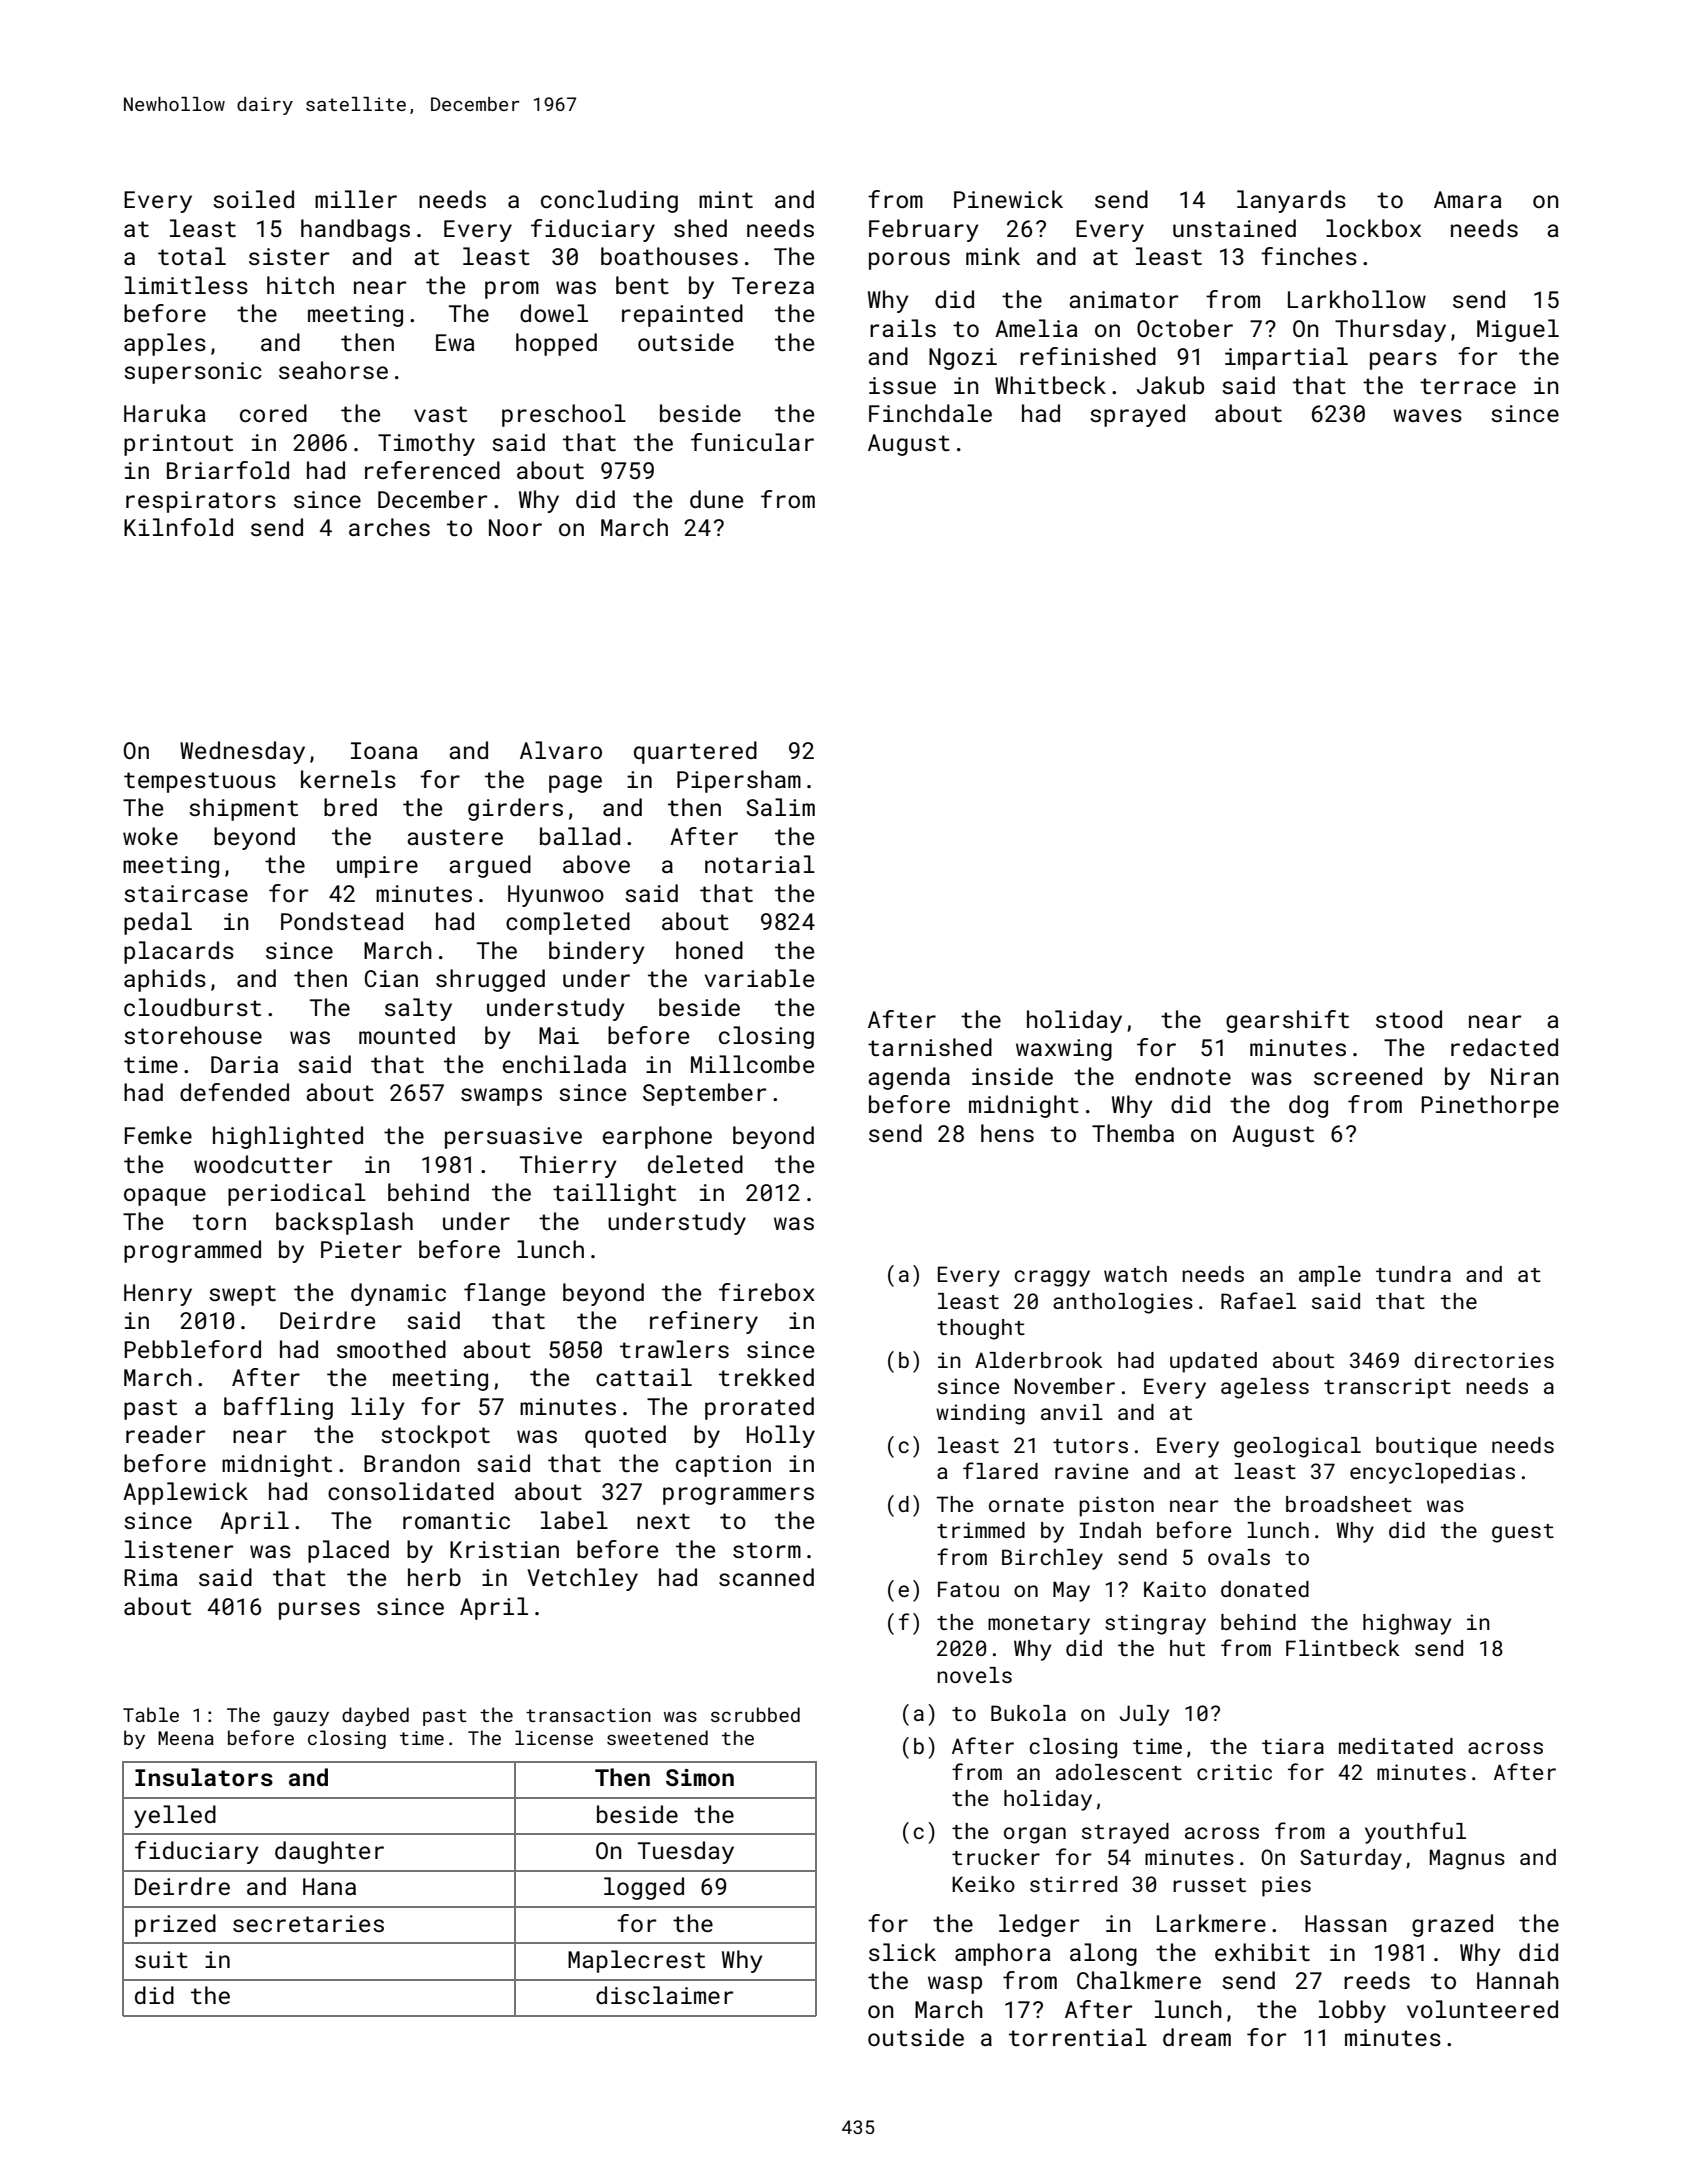 Image resolution: width=1683 pixels, height=2178 pixels. I want to click on gearshift, so click(1287, 1021).
